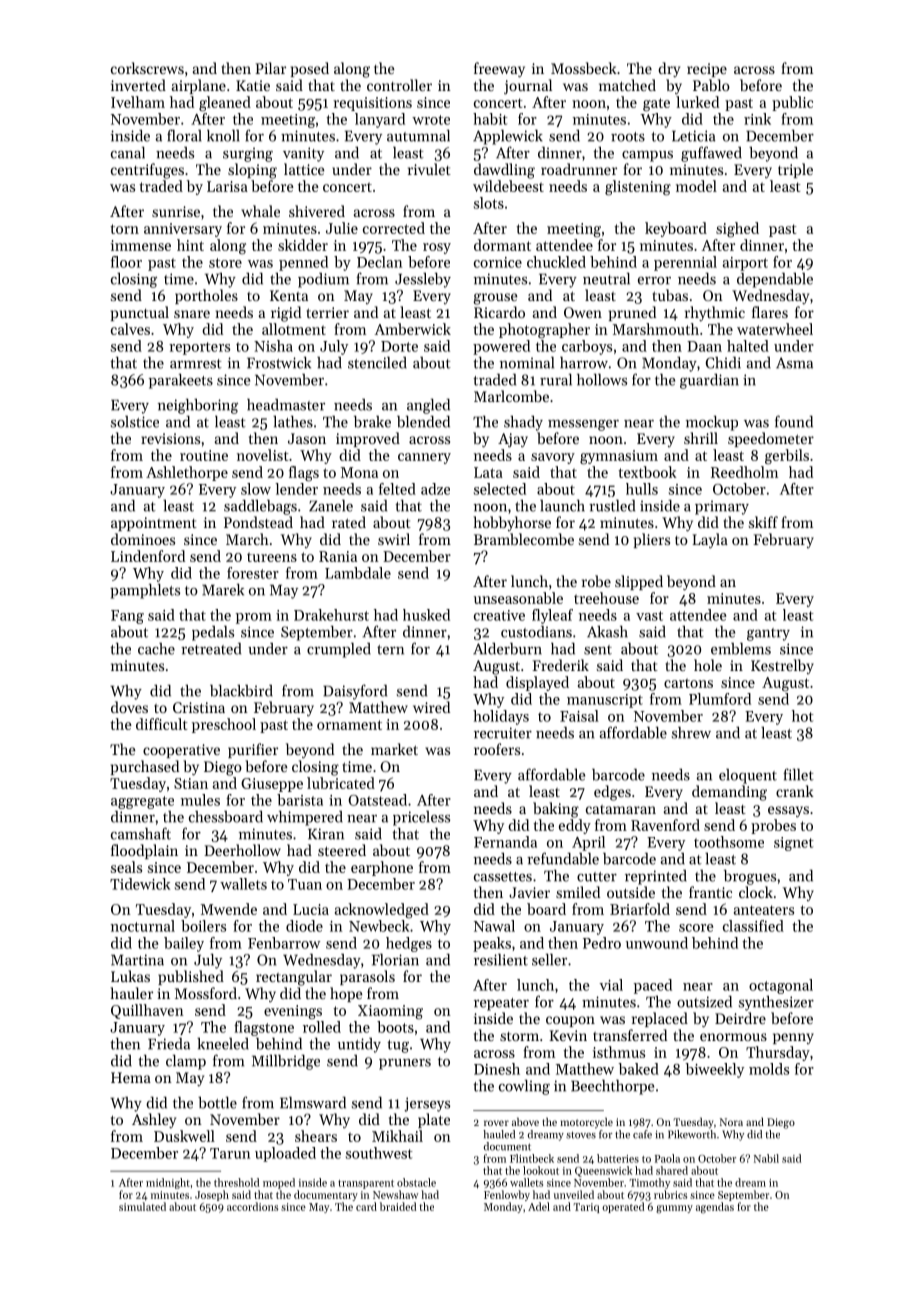  What do you see at coordinates (552, 616) in the document?
I see `flyleaf` at bounding box center [552, 616].
